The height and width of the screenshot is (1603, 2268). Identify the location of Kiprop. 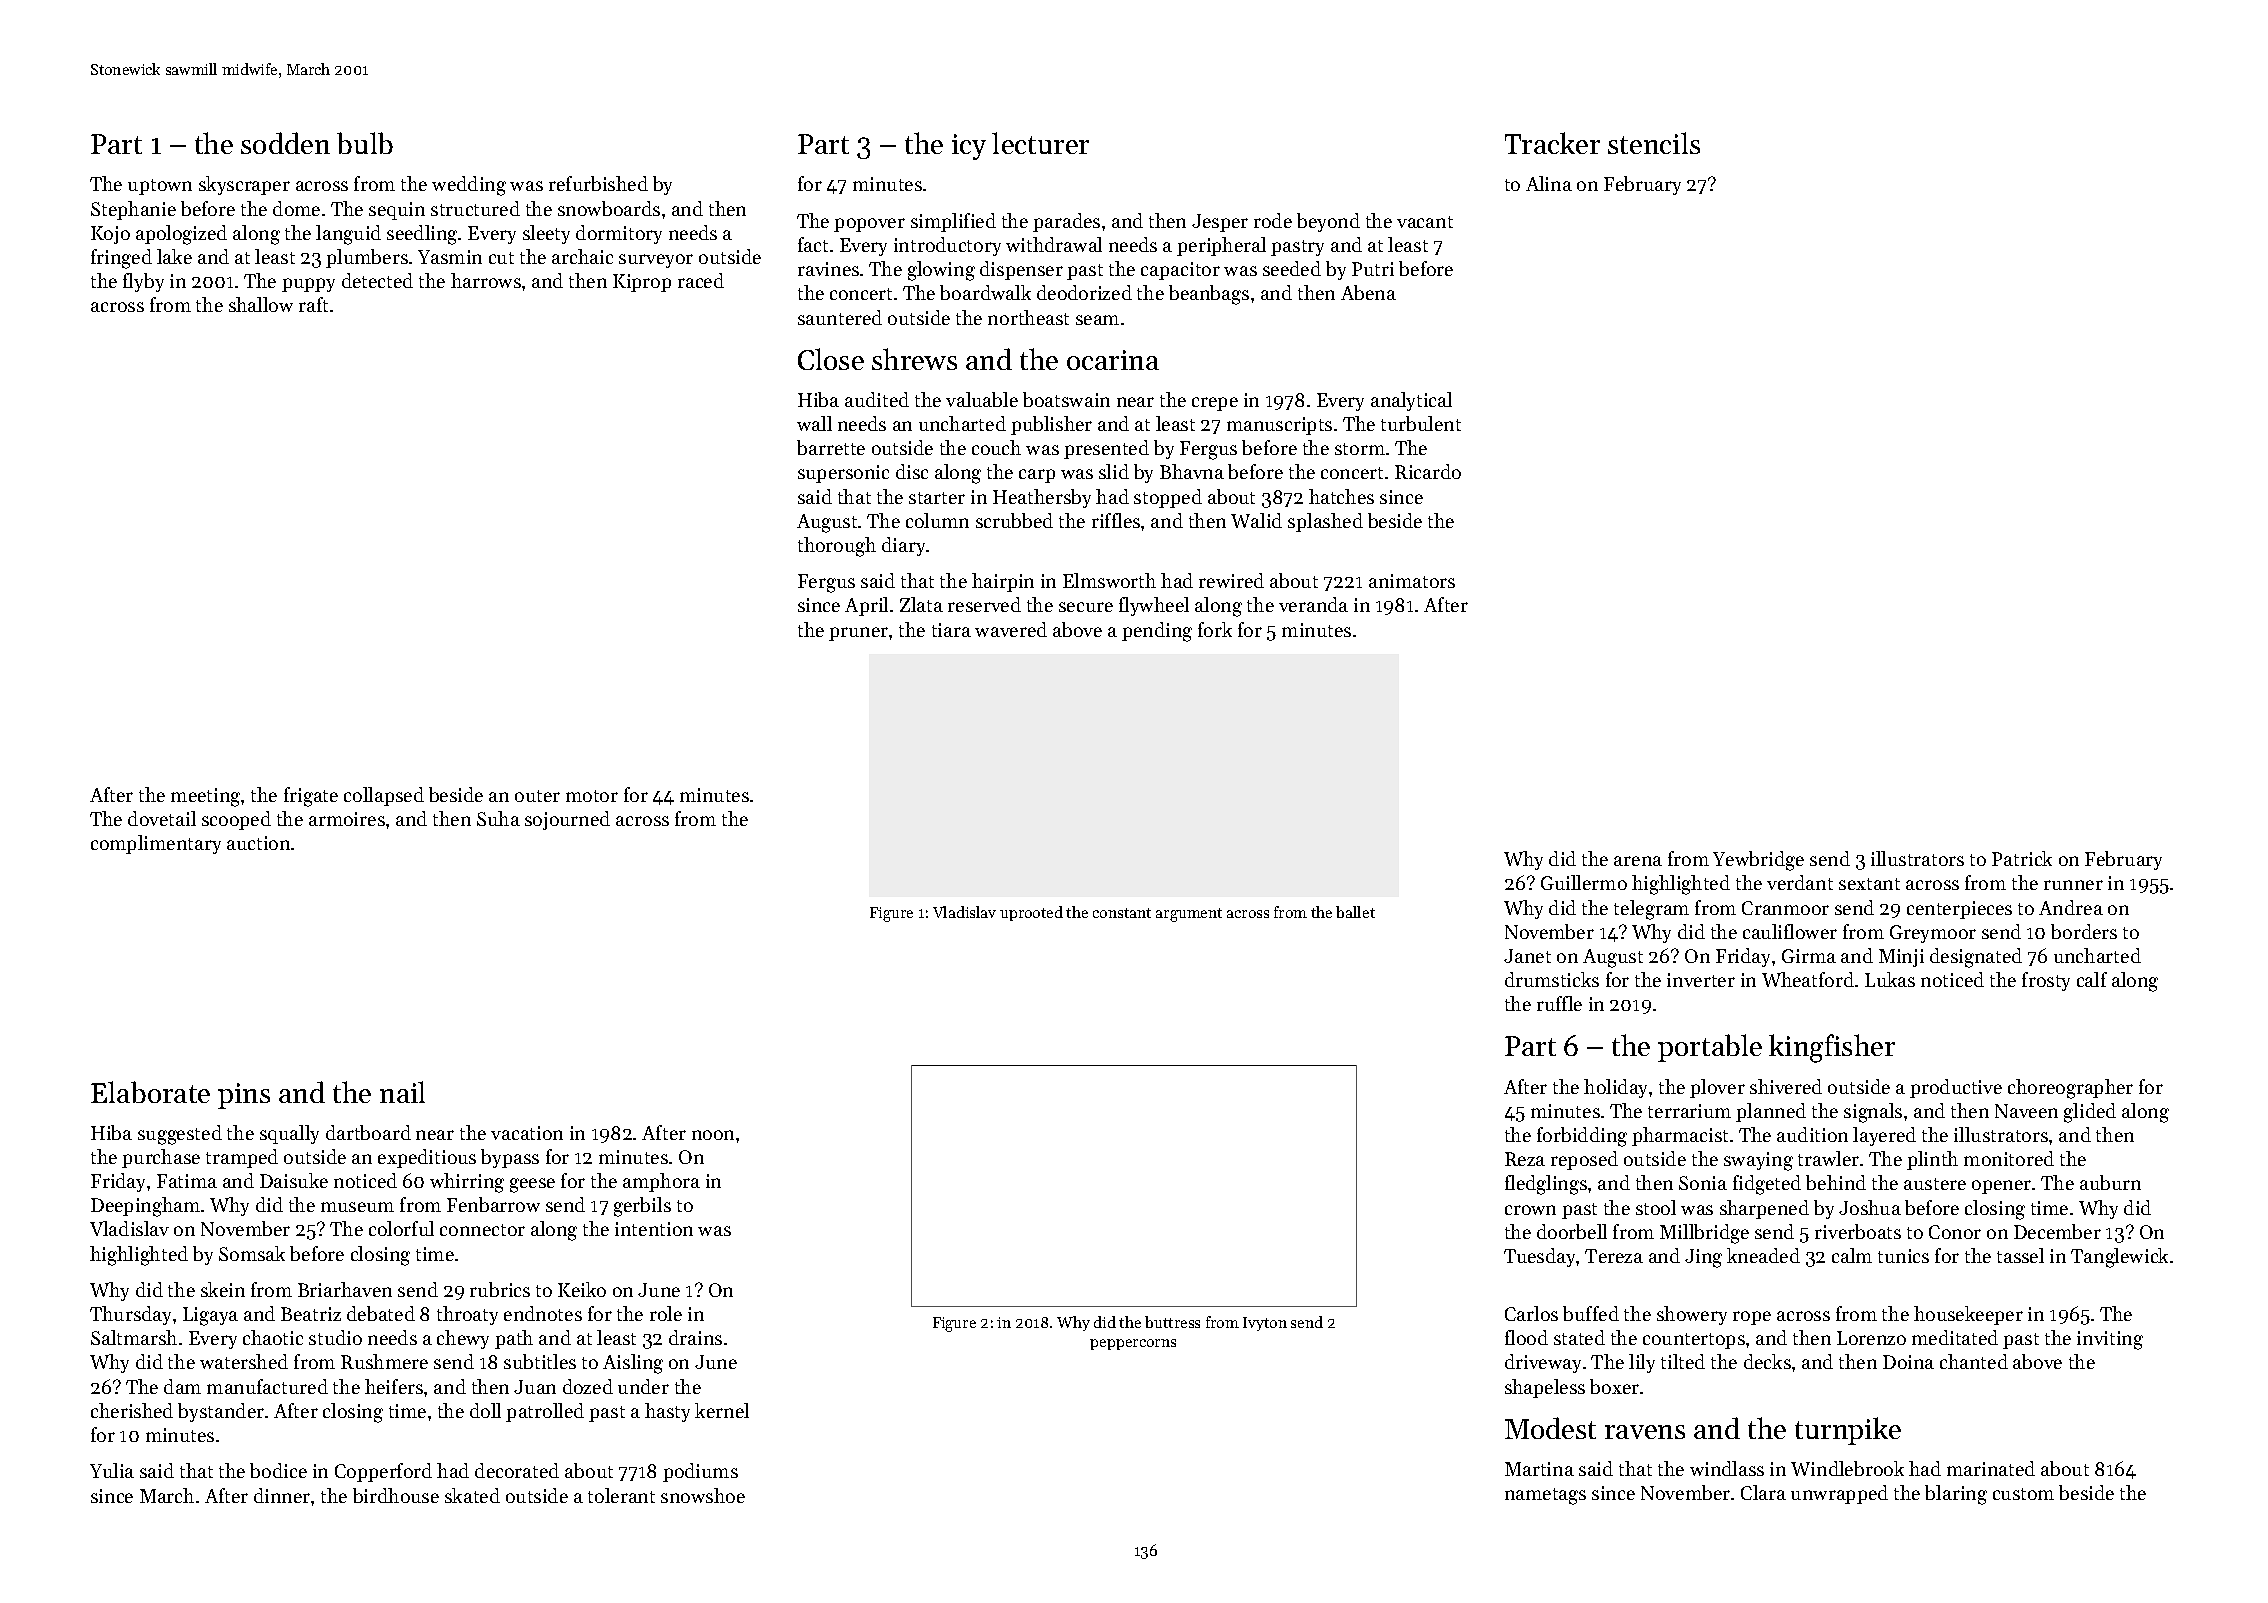
(642, 283).
